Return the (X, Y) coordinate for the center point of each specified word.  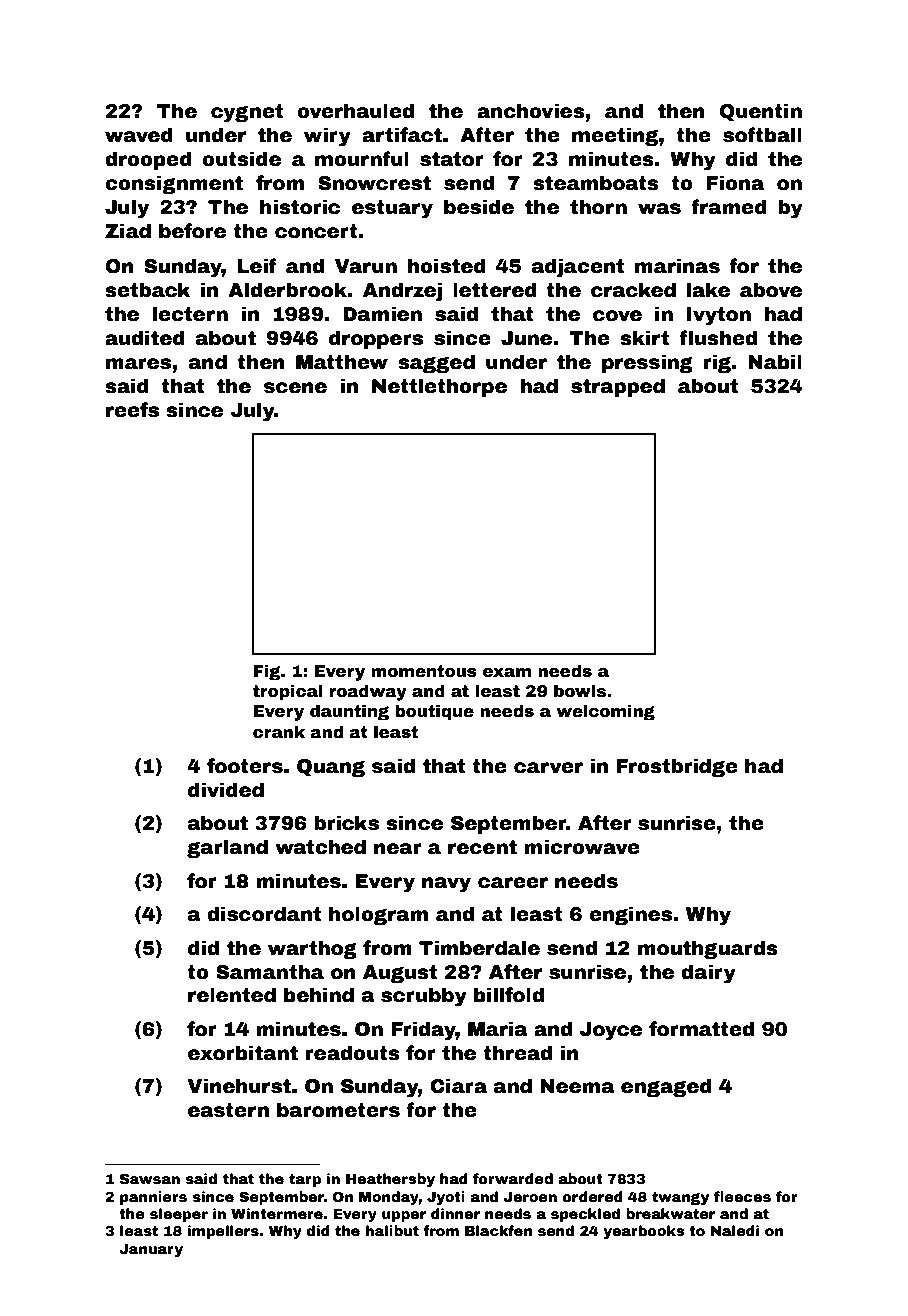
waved (139, 135)
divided (226, 790)
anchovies (531, 111)
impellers (223, 1232)
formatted (701, 1029)
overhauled (355, 111)
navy (446, 885)
